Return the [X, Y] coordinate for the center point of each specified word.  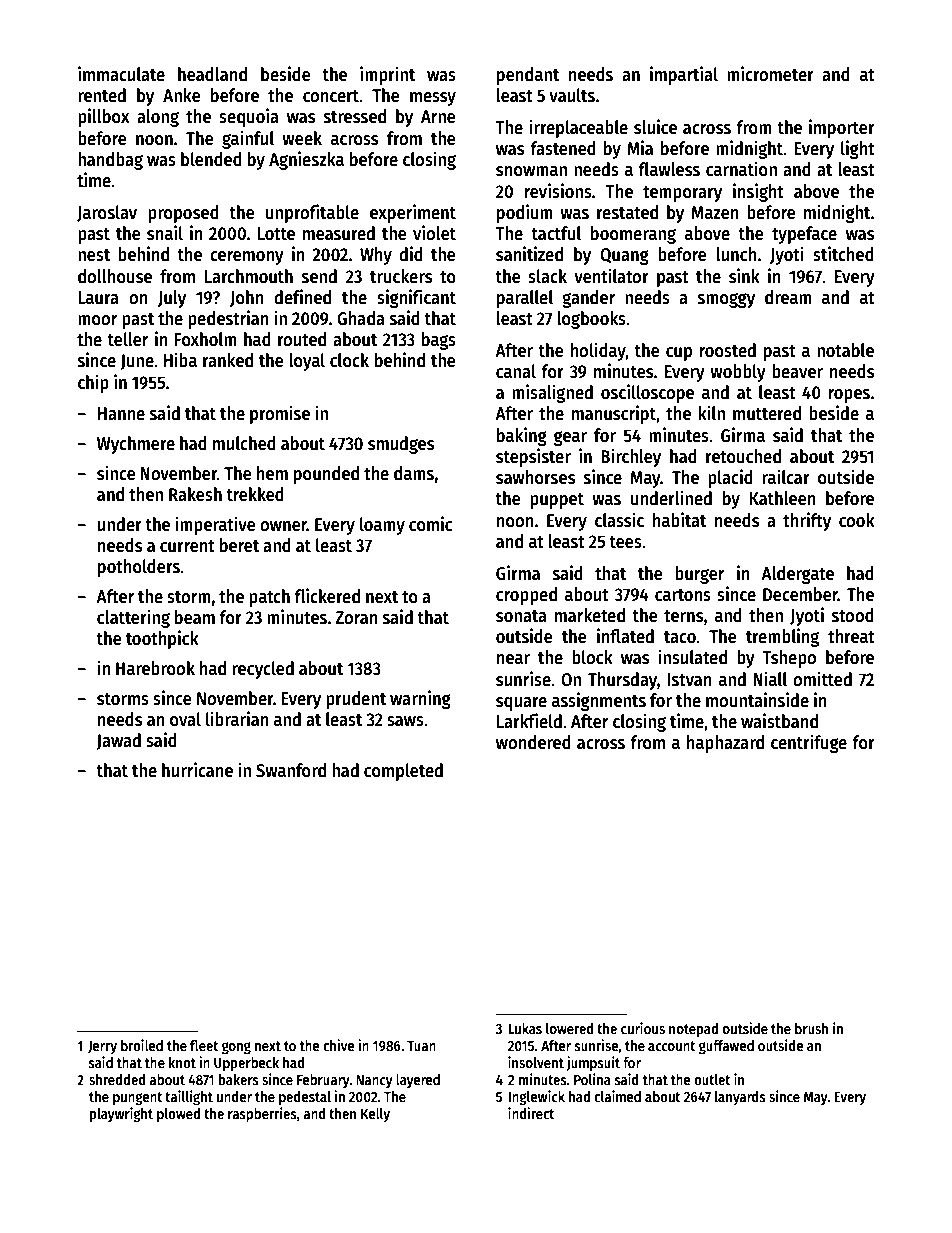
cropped [526, 596]
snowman [531, 171]
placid [730, 478]
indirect [531, 1113]
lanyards [740, 1098]
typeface [804, 235]
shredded [117, 1079]
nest [94, 255]
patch [269, 598]
